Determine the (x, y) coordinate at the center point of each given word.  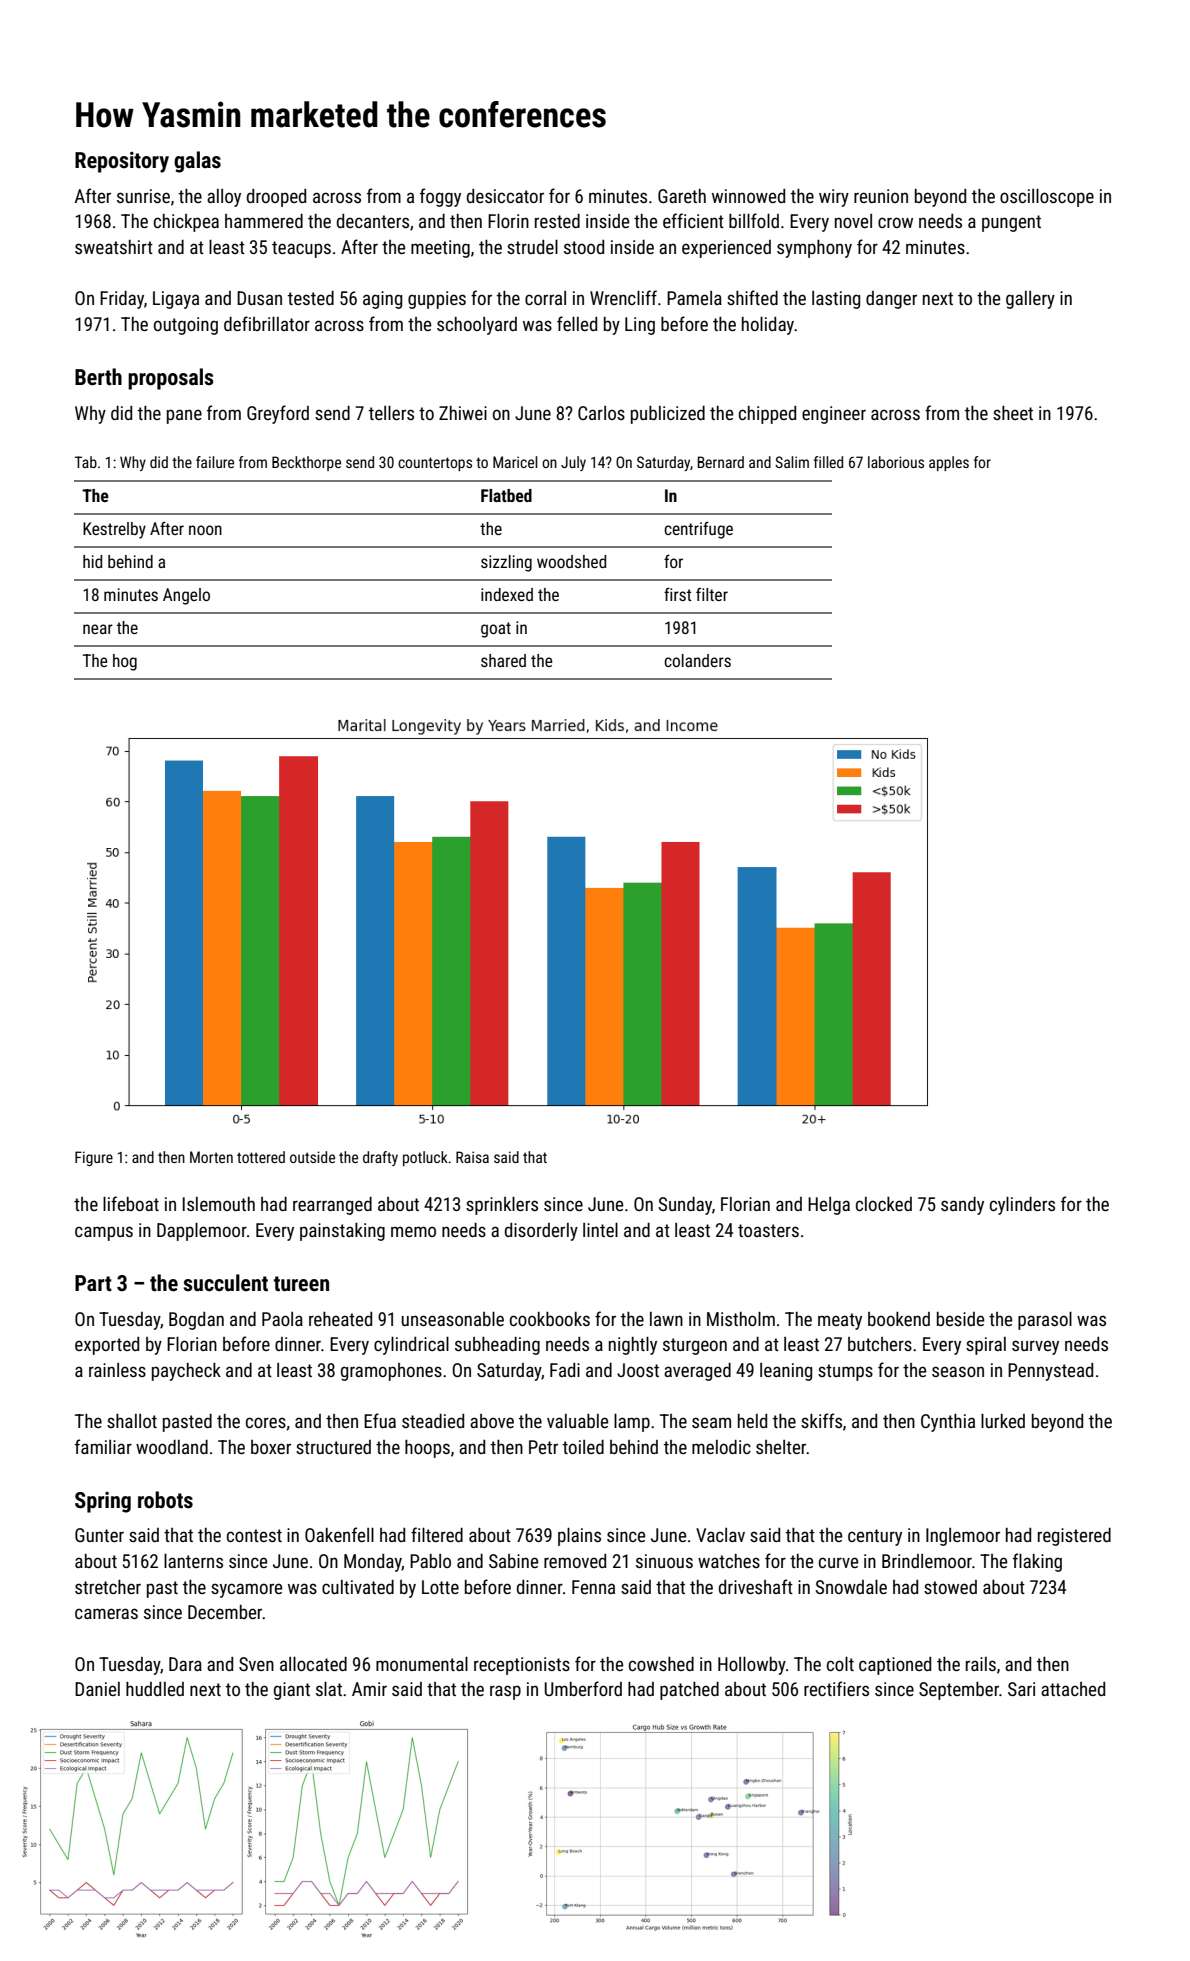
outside (312, 1157)
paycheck (186, 1372)
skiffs (821, 1420)
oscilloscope (1047, 198)
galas (197, 162)
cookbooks (550, 1319)
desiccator (505, 196)
